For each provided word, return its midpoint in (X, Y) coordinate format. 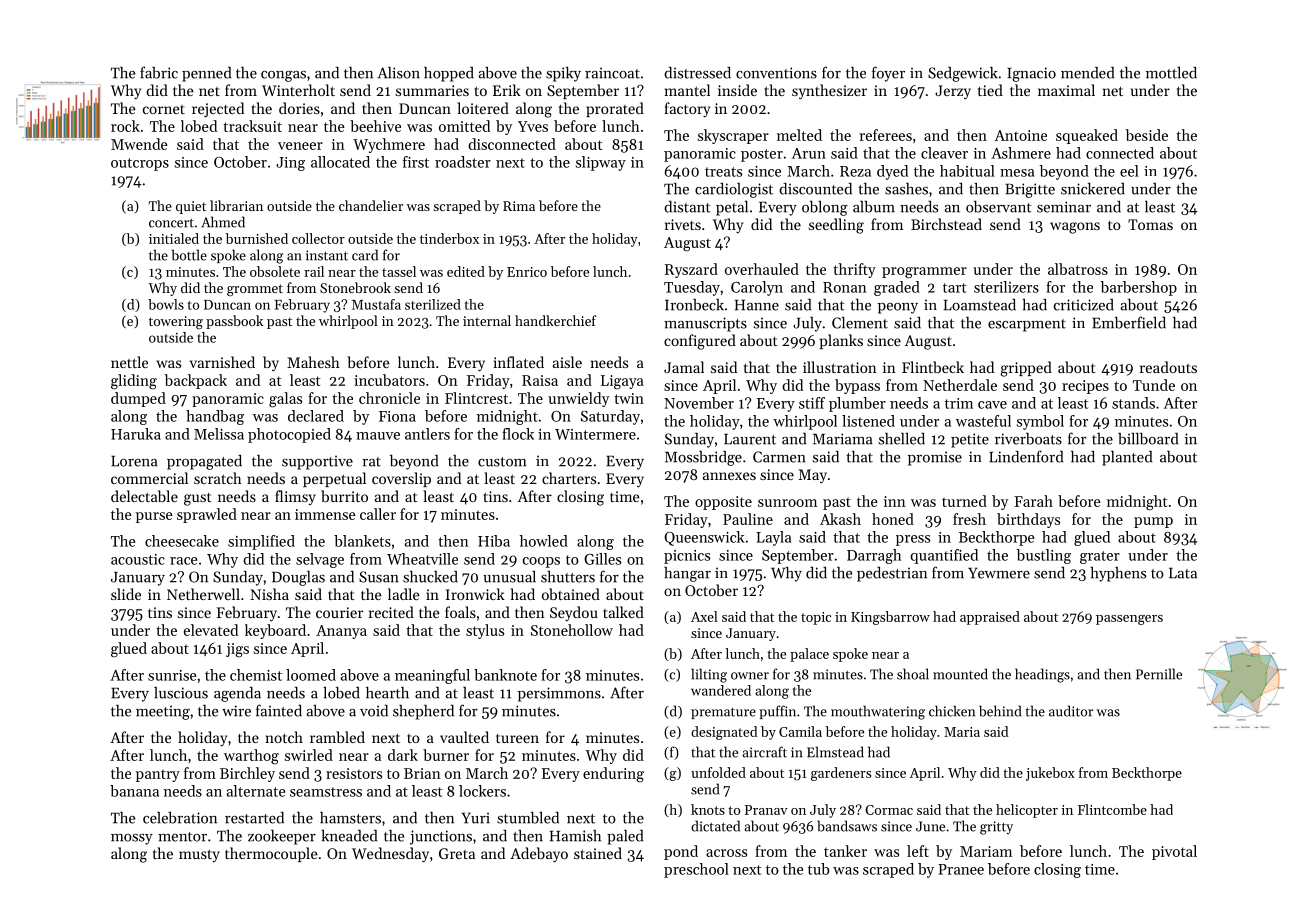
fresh (969, 519)
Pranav (766, 810)
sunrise (172, 675)
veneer (300, 146)
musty (199, 855)
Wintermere (595, 434)
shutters (568, 577)
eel (1129, 171)
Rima (519, 206)
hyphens (1118, 574)
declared (316, 416)
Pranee (961, 869)
